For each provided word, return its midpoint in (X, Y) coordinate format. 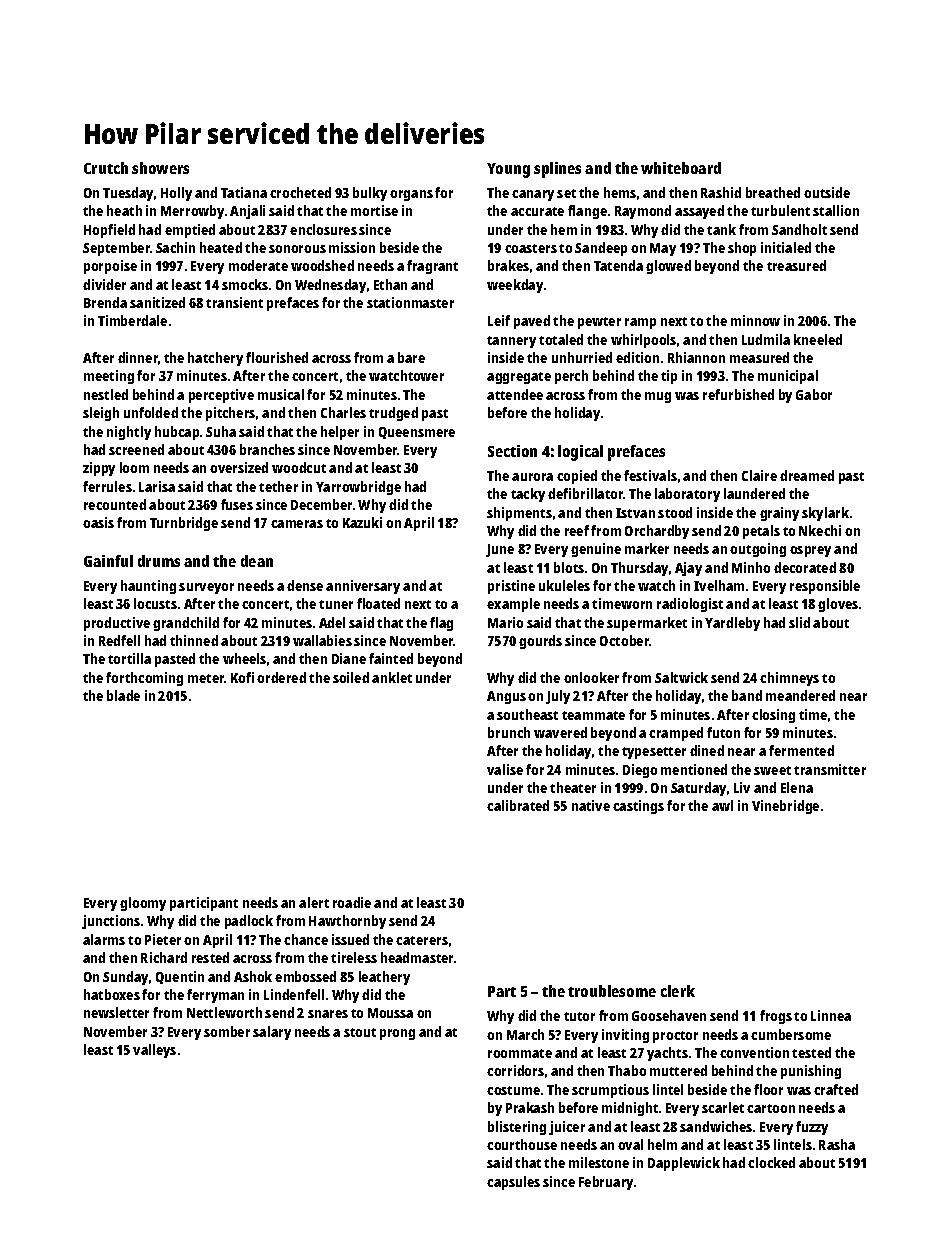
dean (257, 561)
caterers (422, 940)
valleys (154, 1051)
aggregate (519, 378)
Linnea (831, 1015)
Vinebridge (785, 807)
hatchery (215, 359)
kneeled (818, 339)
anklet (392, 677)
